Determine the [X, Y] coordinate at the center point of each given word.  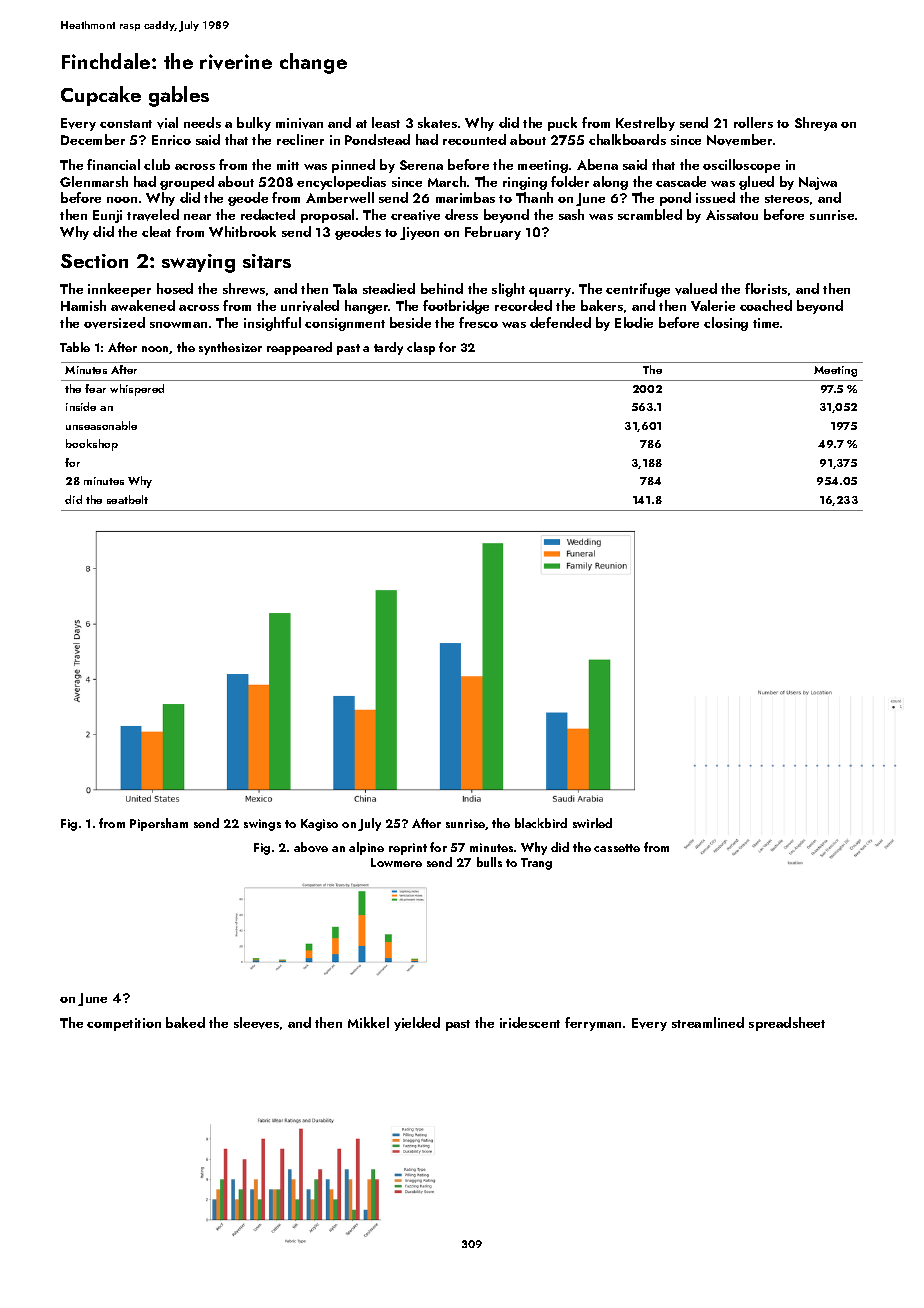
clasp [421, 348]
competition [124, 1024]
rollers [753, 122]
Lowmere [396, 862]
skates [437, 122]
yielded [417, 1024]
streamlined [708, 1022]
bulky [254, 124]
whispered [137, 390]
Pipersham [159, 824]
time [766, 323]
